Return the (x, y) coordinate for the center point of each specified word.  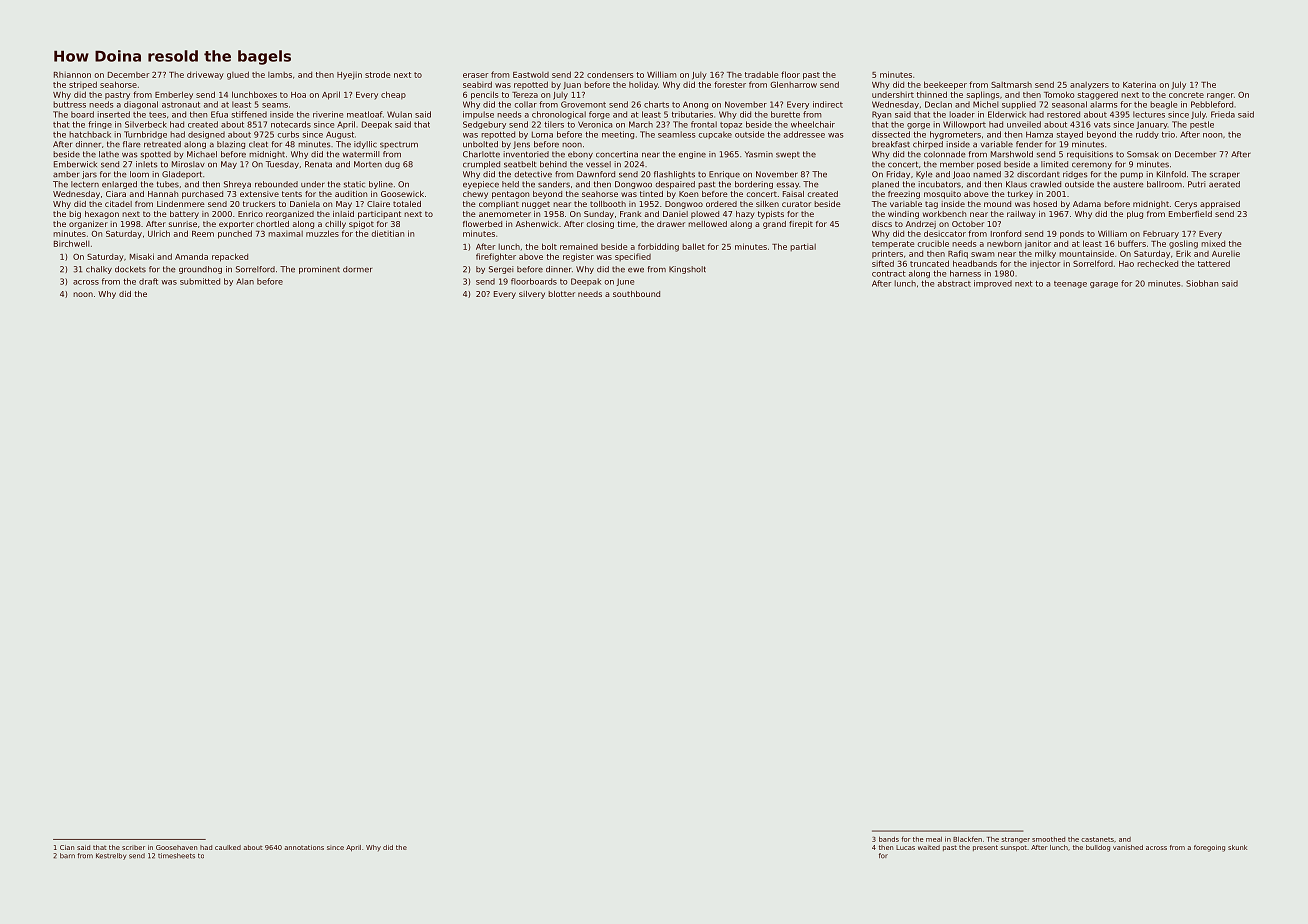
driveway (205, 75)
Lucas (905, 847)
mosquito (942, 195)
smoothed (1048, 839)
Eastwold (531, 75)
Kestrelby (111, 856)
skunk (1237, 847)
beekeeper (945, 85)
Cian (67, 847)
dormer (357, 269)
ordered (721, 204)
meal (934, 839)
